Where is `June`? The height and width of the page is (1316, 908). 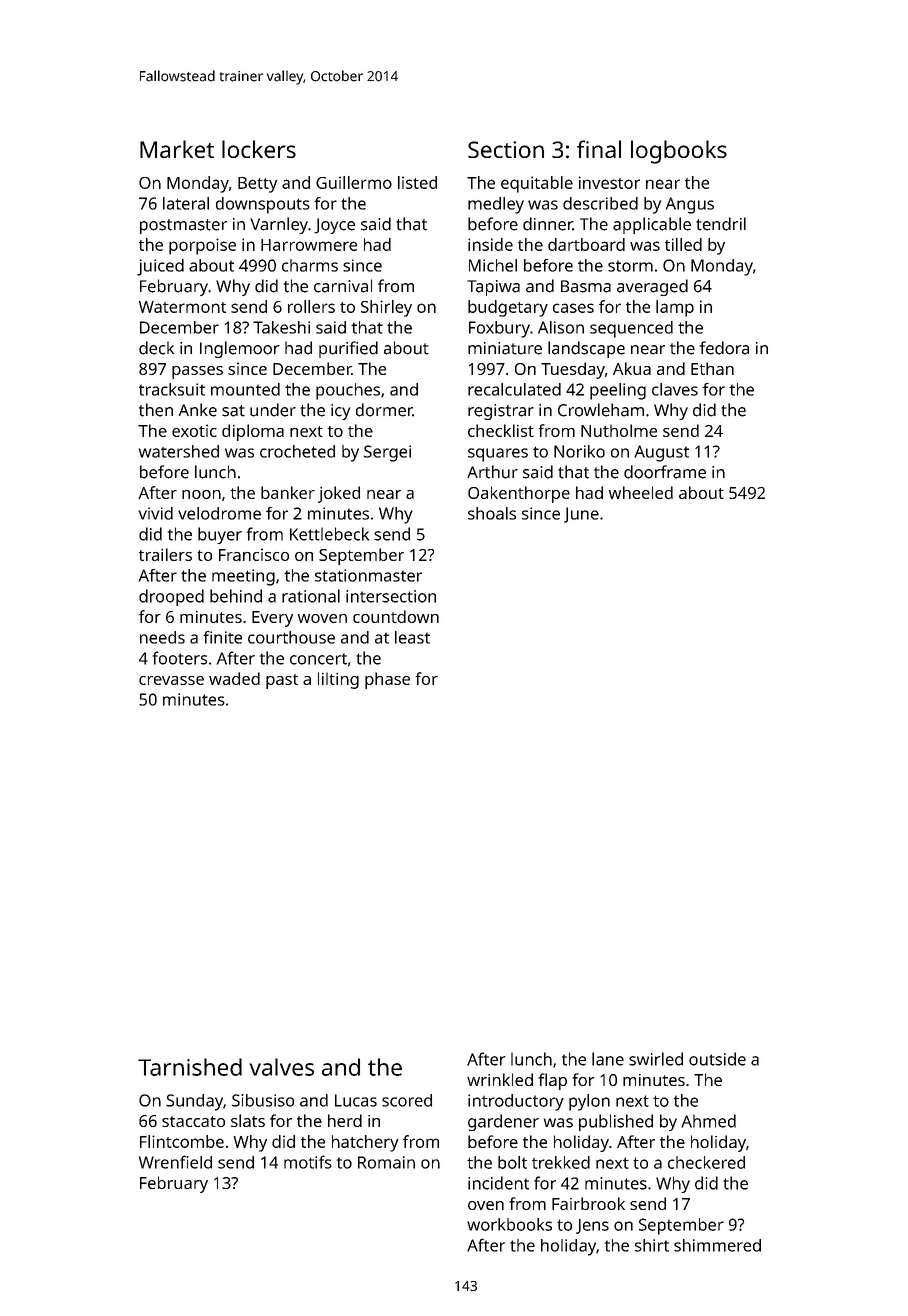 June is located at coordinates (581, 515).
